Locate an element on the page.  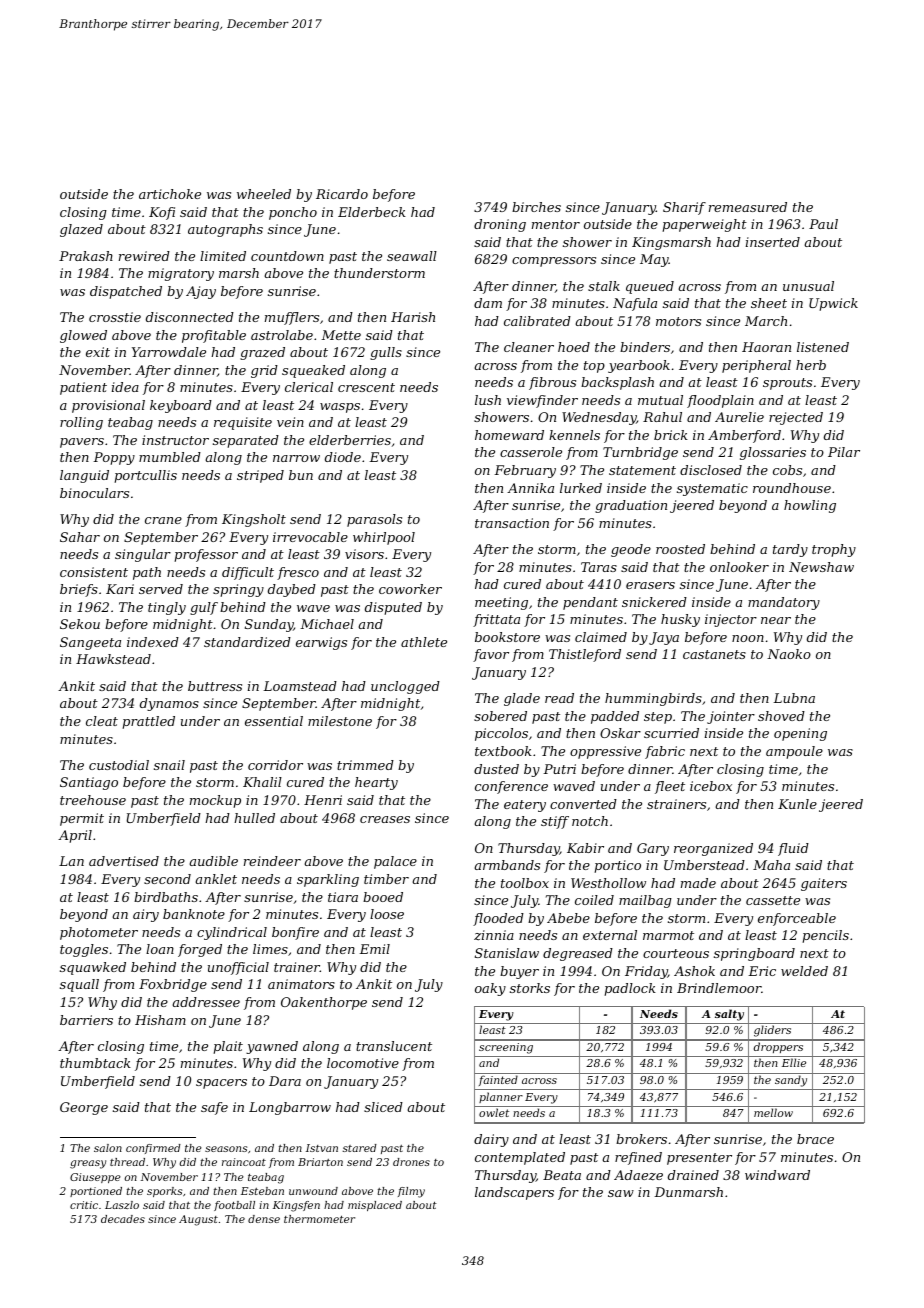
crescent is located at coordinates (366, 387).
